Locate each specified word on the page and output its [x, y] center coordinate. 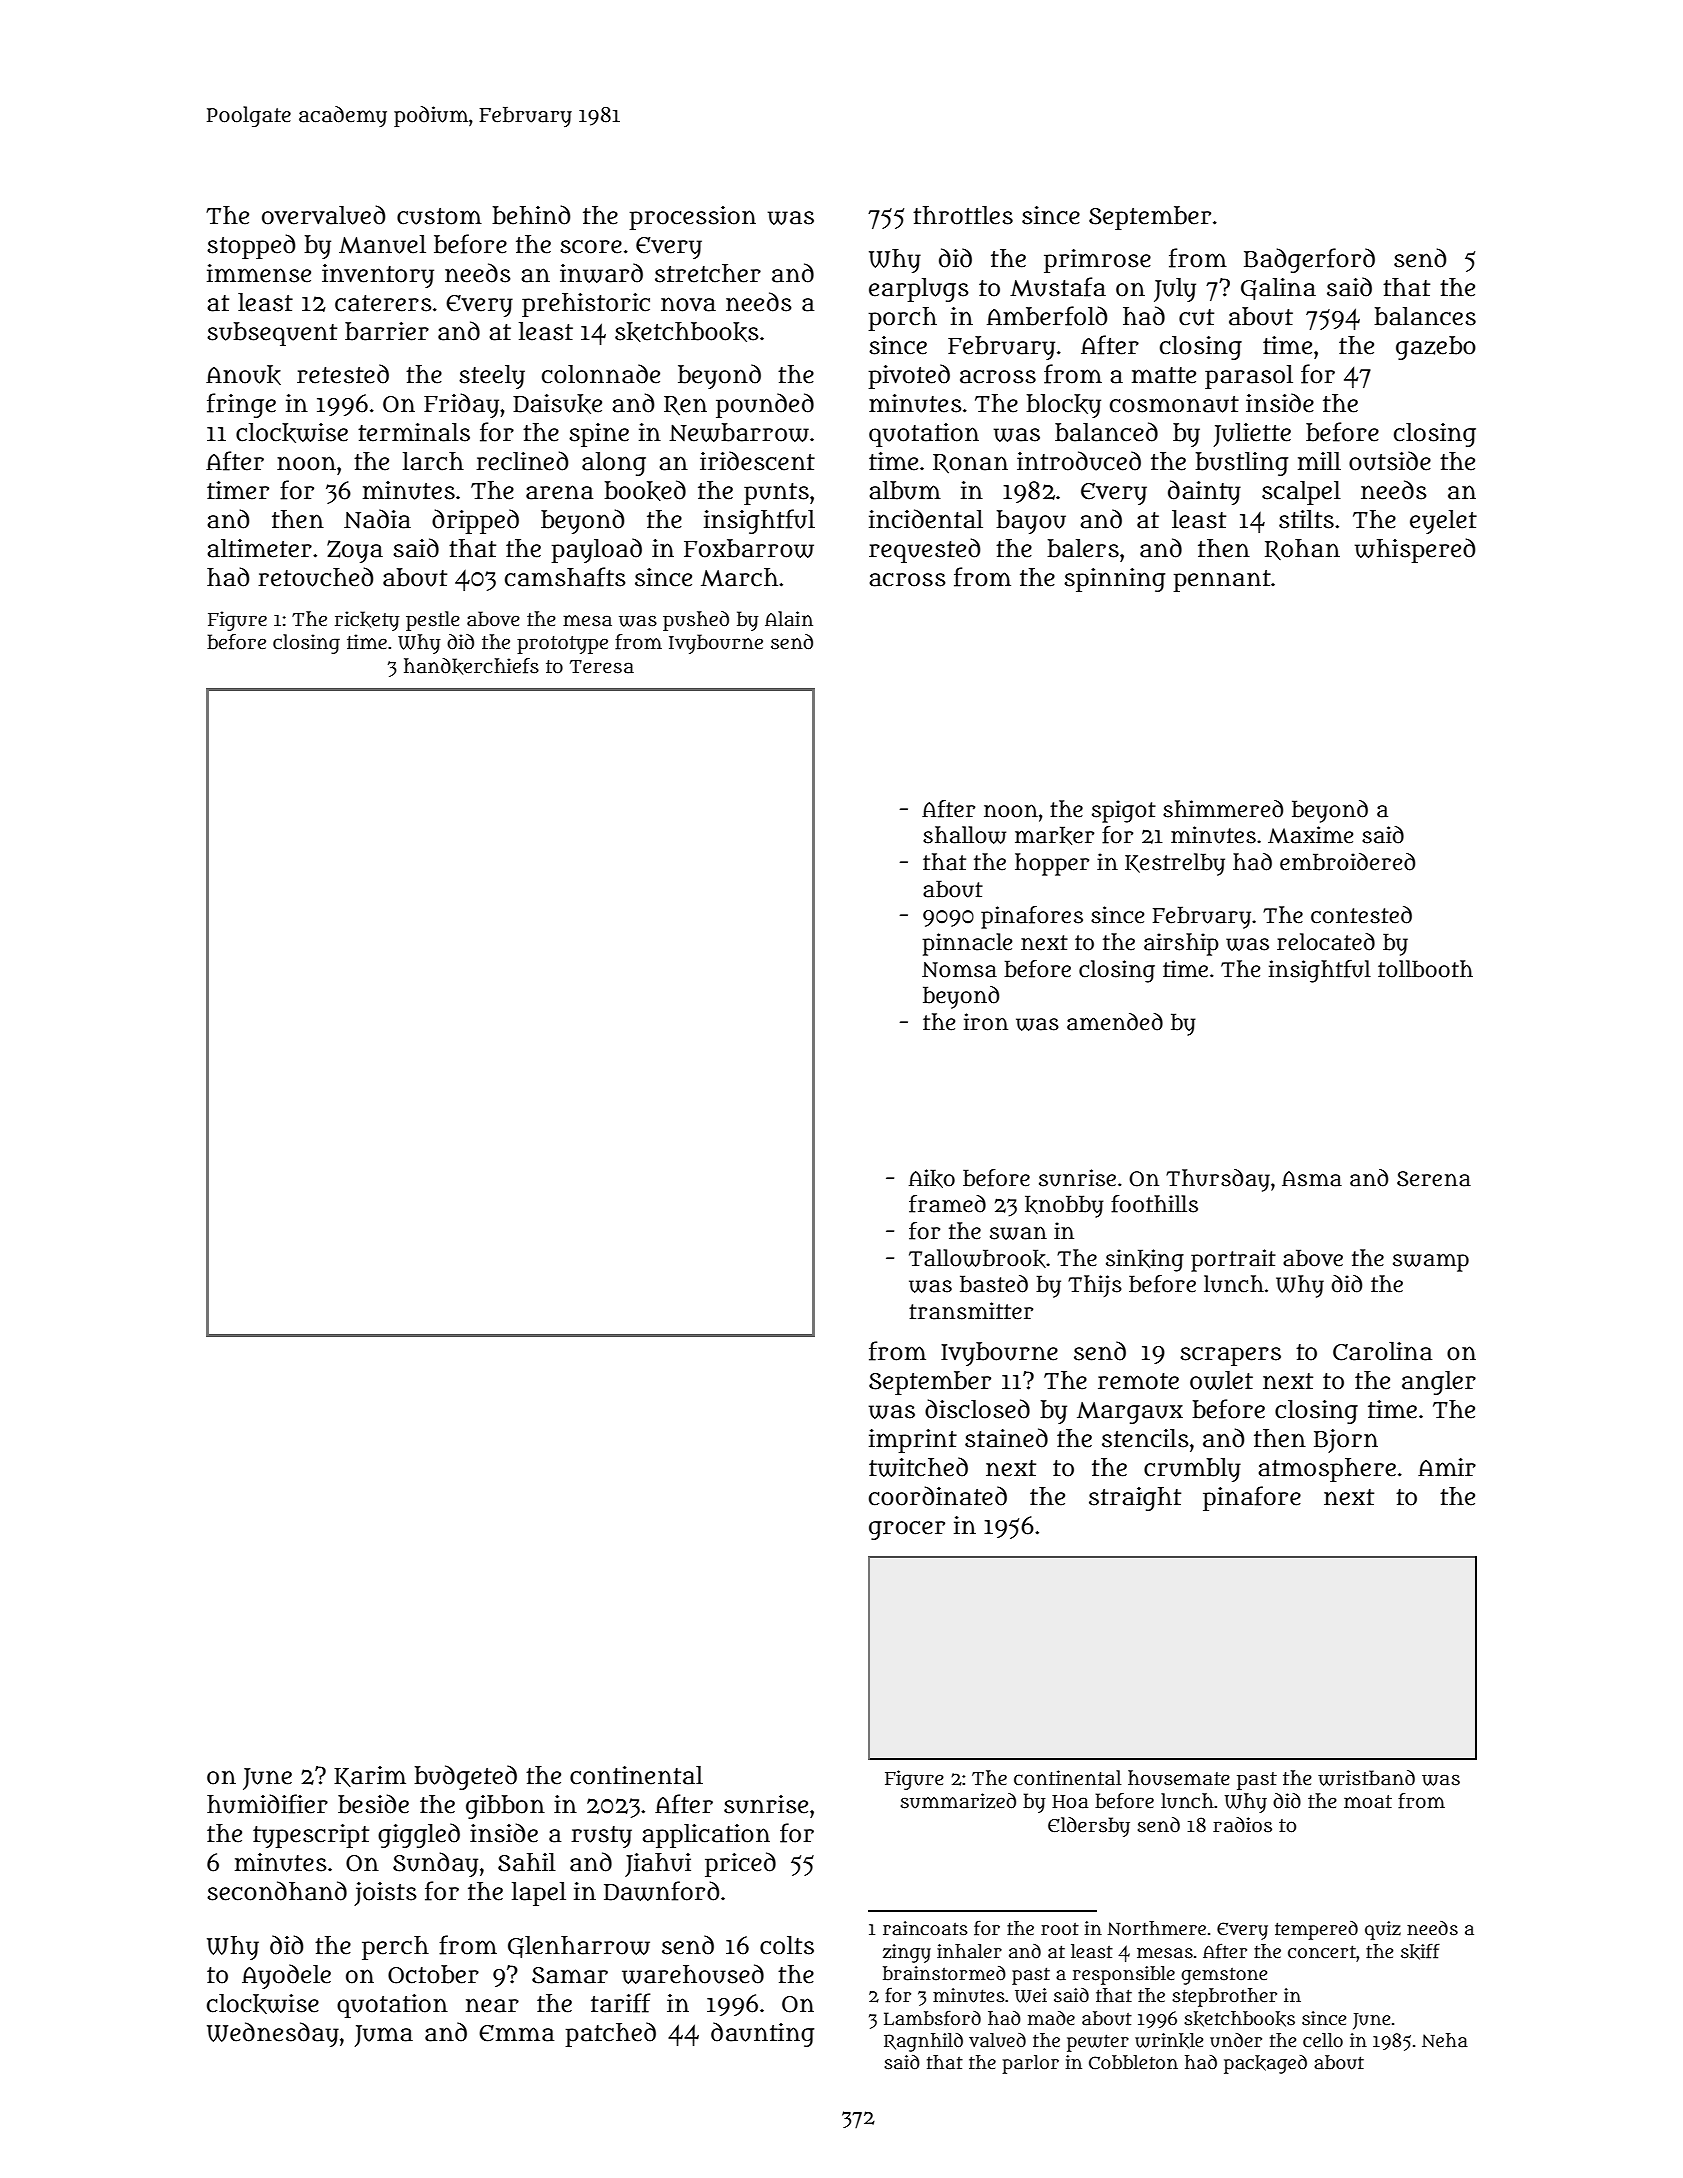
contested [1361, 915]
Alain [789, 619]
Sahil [527, 1862]
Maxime [1310, 835]
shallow [964, 835]
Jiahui [658, 1865]
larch [433, 461]
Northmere [1156, 1928]
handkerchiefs [471, 666]
